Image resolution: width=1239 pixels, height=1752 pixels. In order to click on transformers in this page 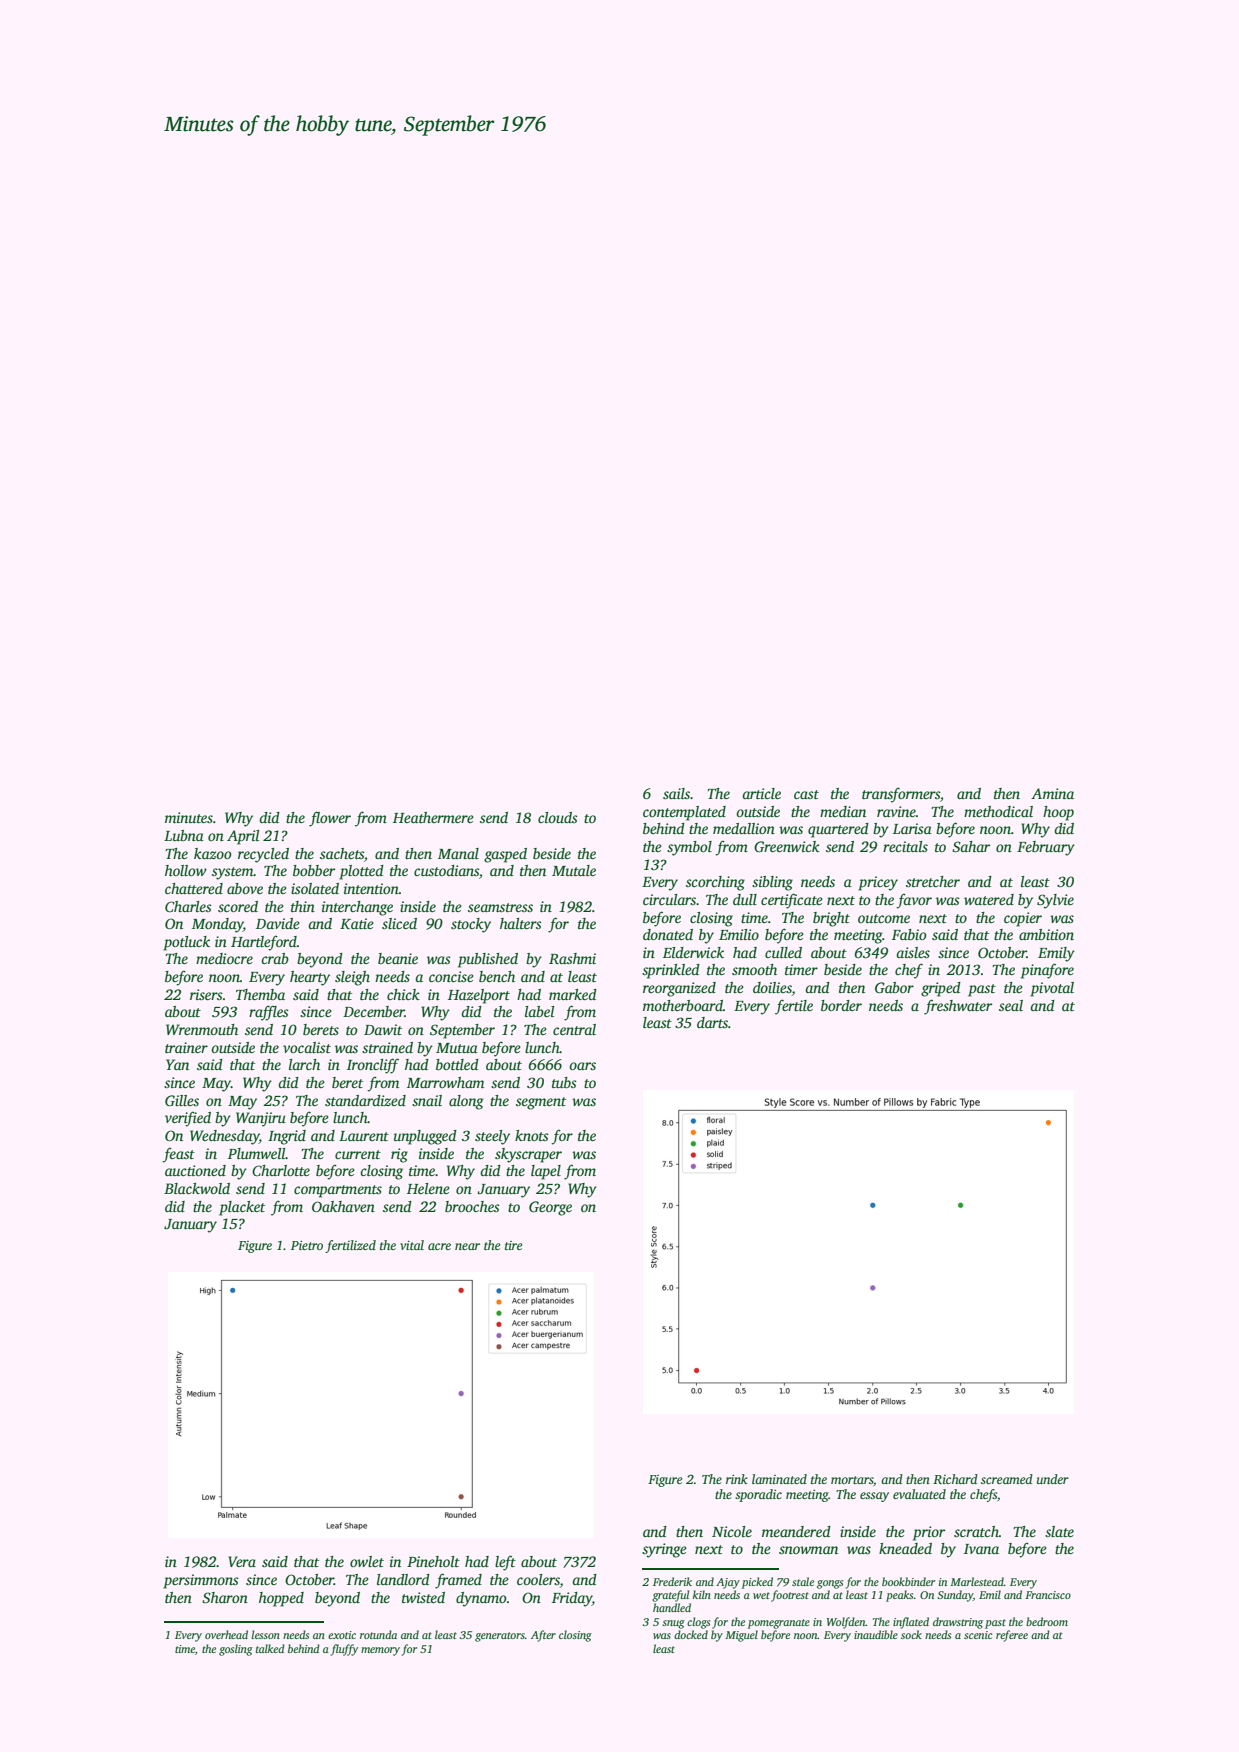, I will do `click(901, 795)`.
